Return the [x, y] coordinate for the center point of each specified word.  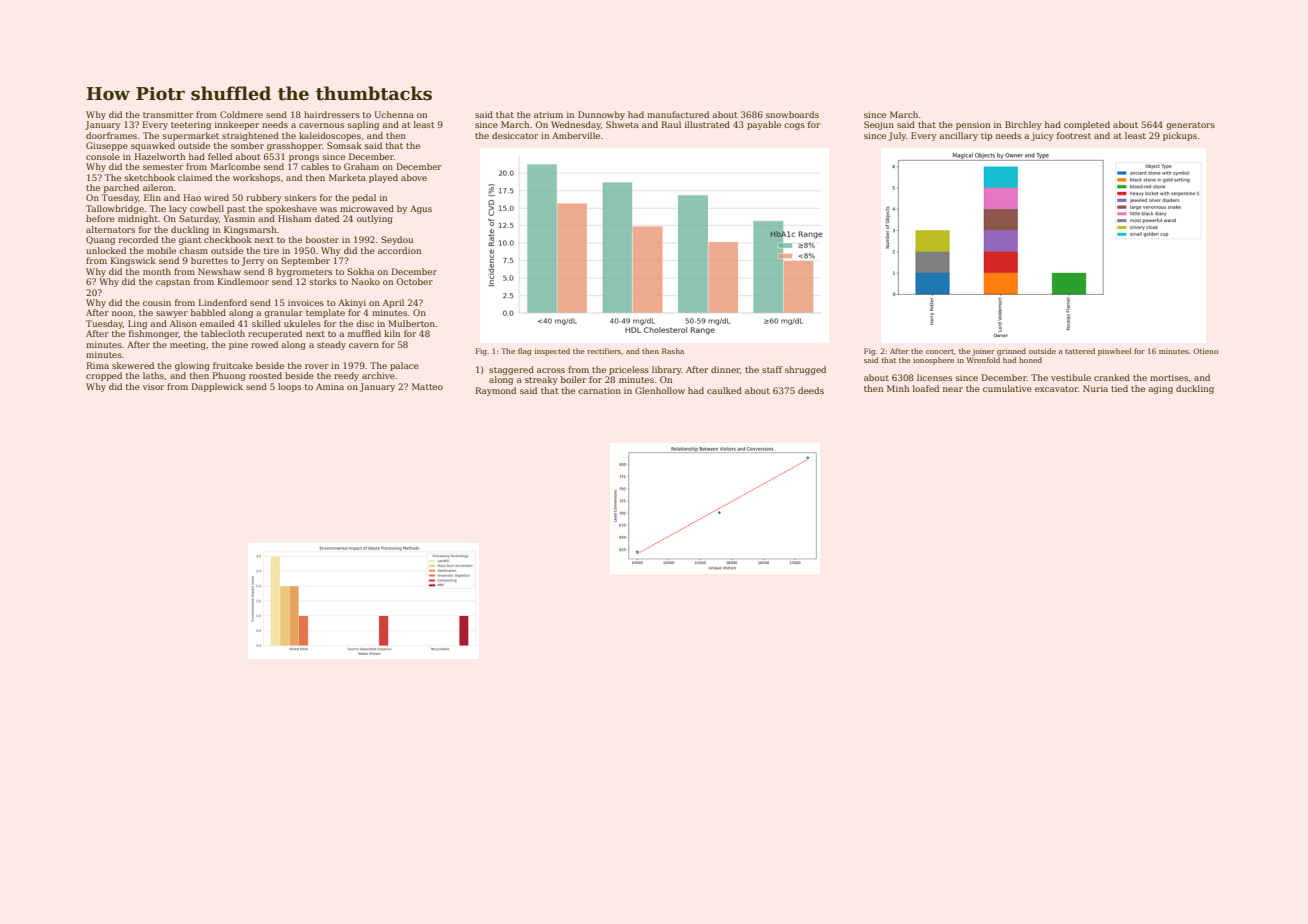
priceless [629, 370]
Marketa [347, 177]
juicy [1042, 136]
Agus [421, 209]
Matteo [427, 386]
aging [1160, 389]
